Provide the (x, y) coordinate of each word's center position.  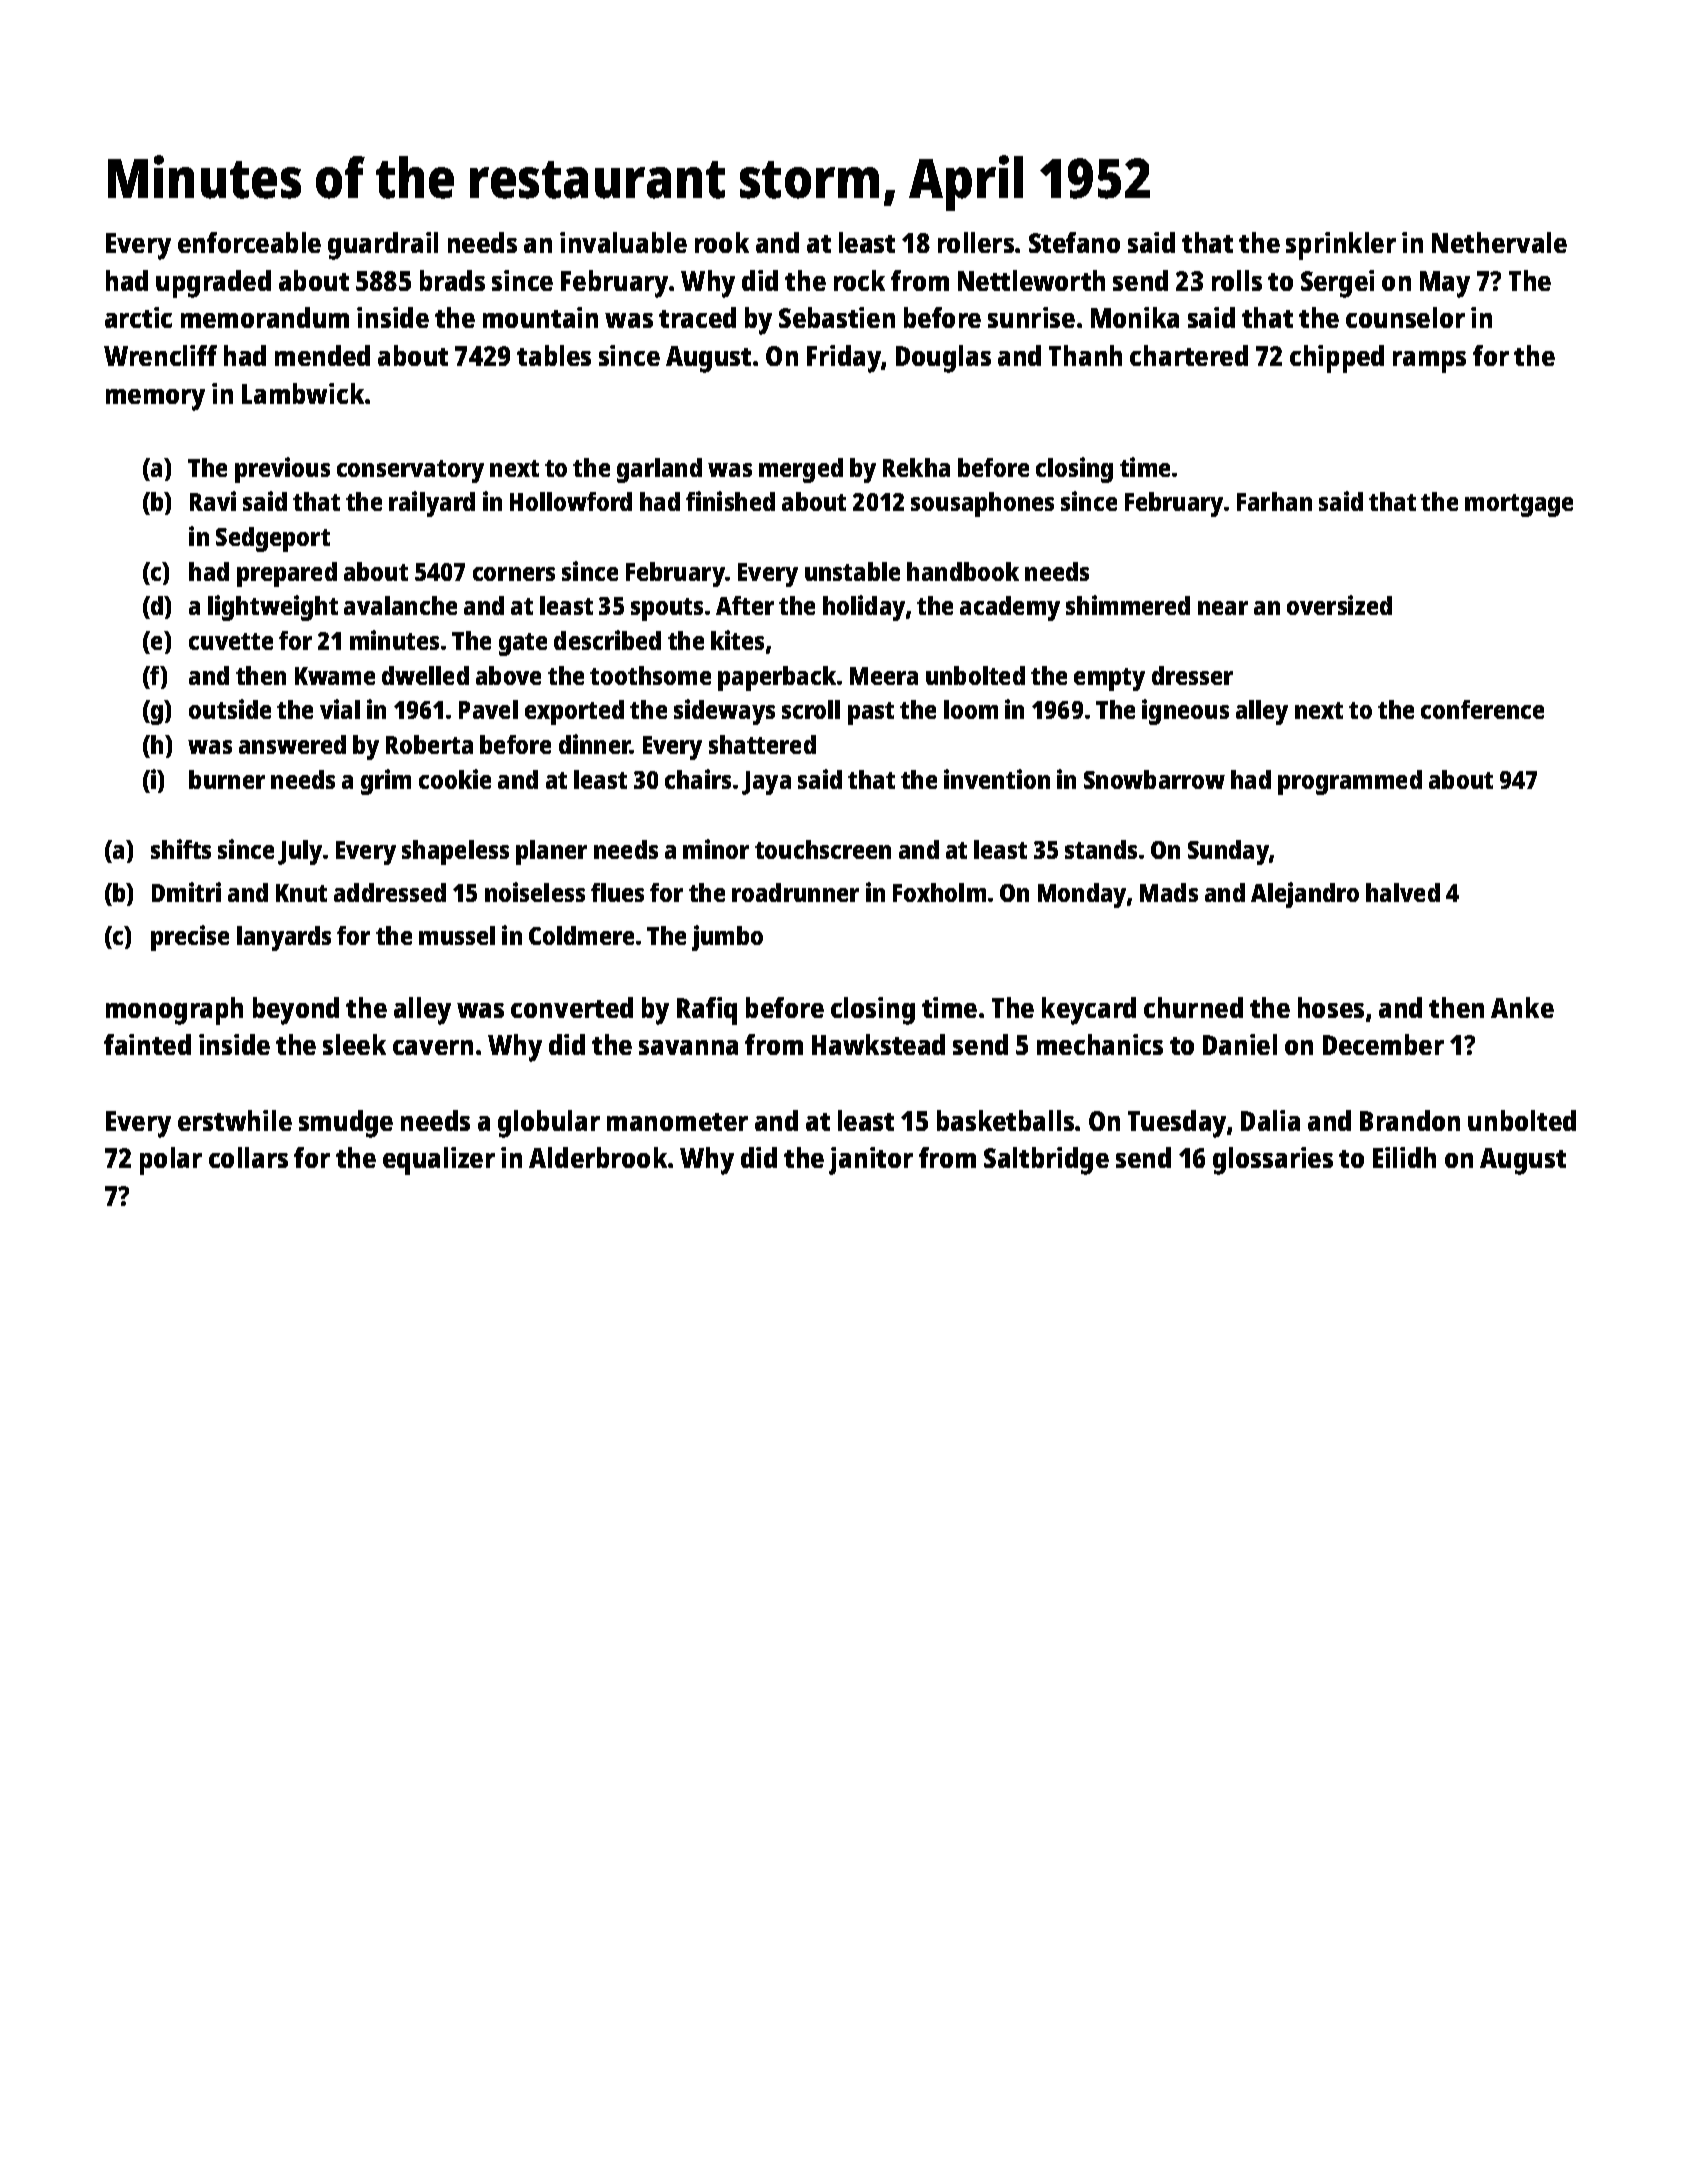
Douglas (943, 359)
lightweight (273, 608)
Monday (1082, 895)
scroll (811, 709)
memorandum (265, 317)
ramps (1429, 362)
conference (1482, 709)
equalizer (439, 1161)
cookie (455, 779)
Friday (844, 359)
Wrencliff (160, 355)
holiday (864, 608)
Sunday (1228, 852)
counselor (1405, 317)
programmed (1350, 782)
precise (190, 938)
